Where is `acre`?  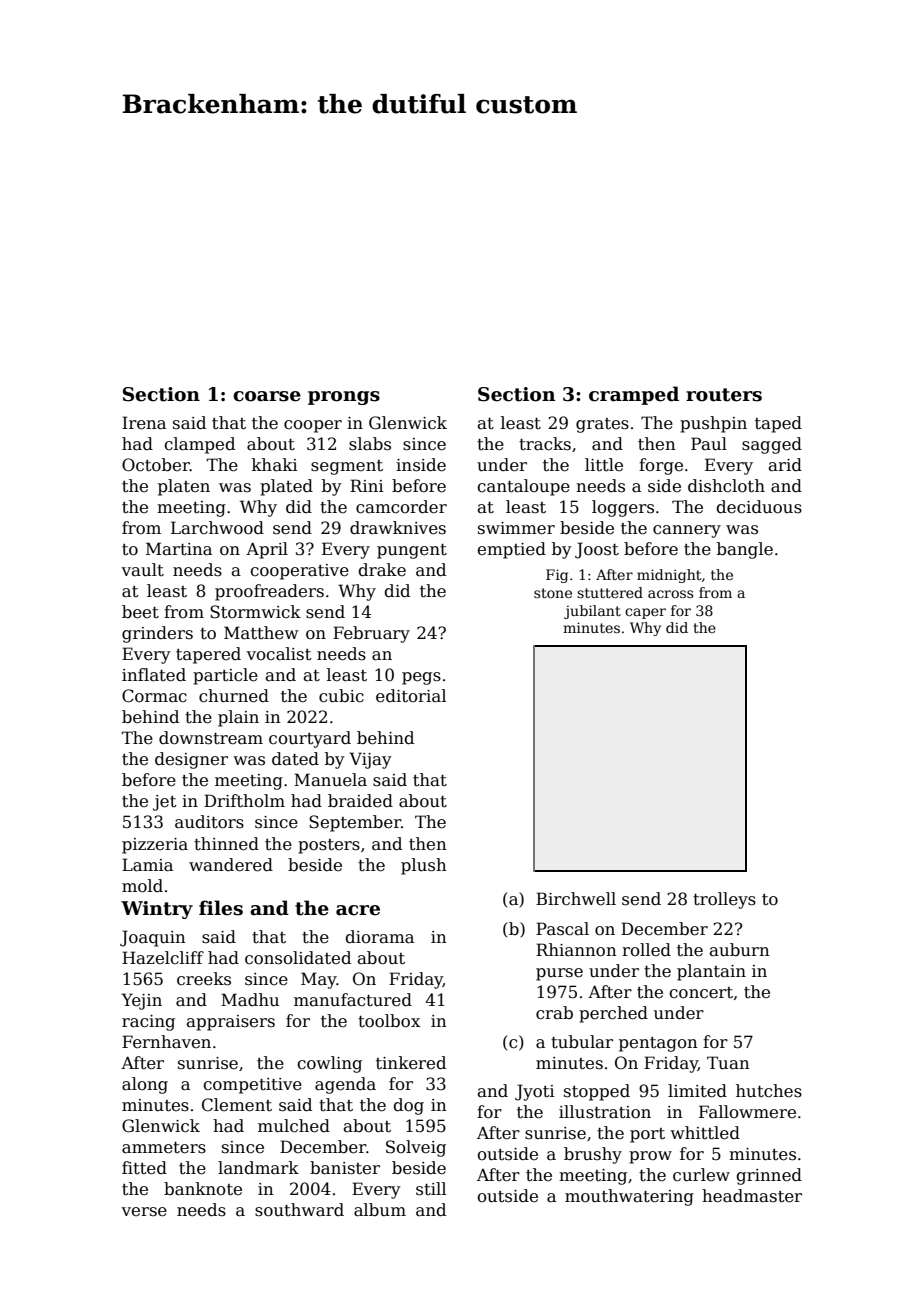 acre is located at coordinates (358, 910).
